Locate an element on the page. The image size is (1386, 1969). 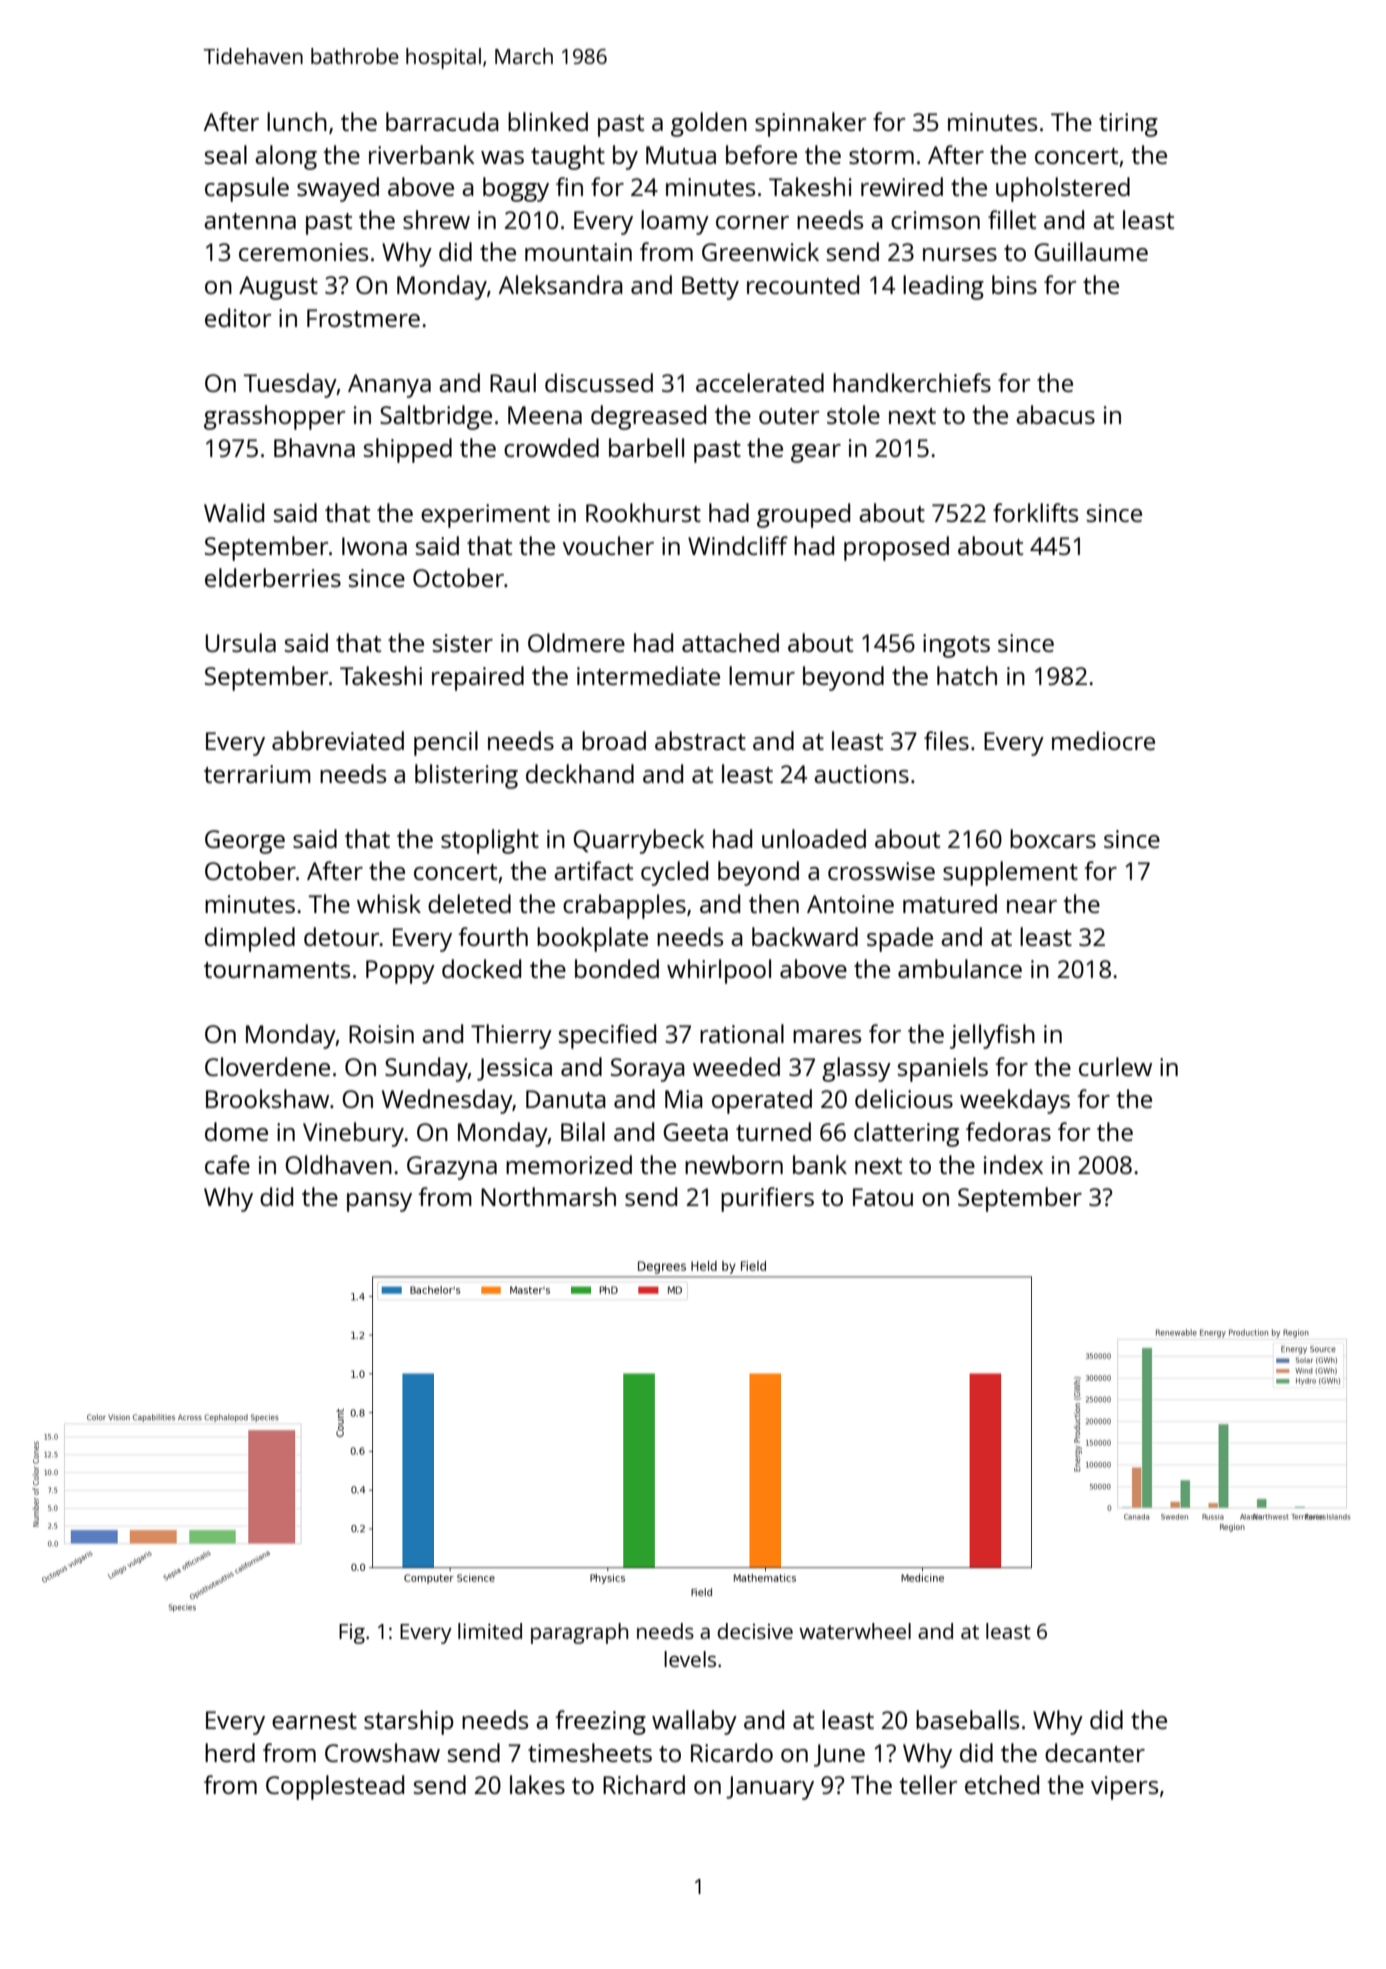
decisive is located at coordinates (755, 1631).
